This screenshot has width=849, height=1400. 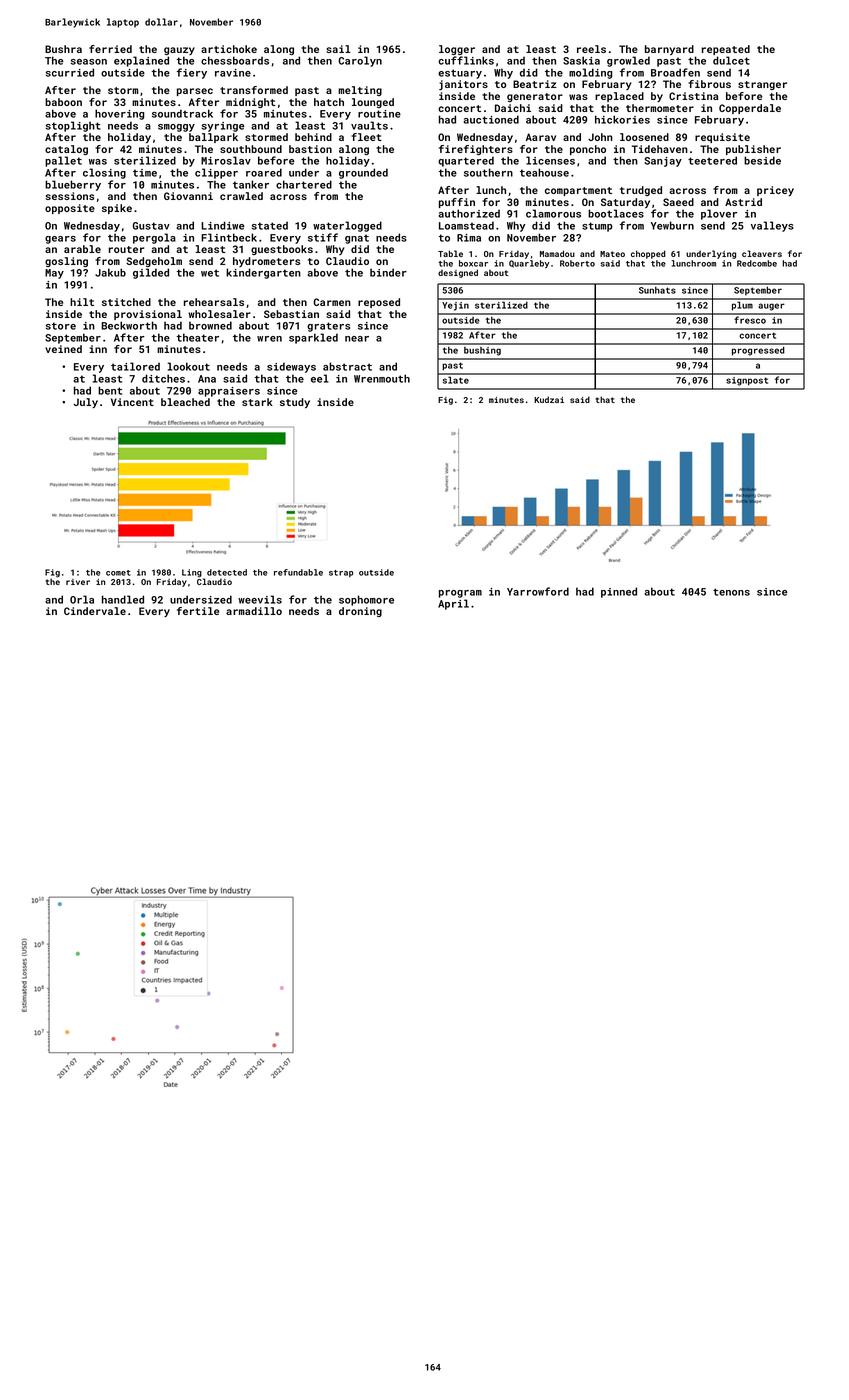 I want to click on program, so click(x=460, y=594).
